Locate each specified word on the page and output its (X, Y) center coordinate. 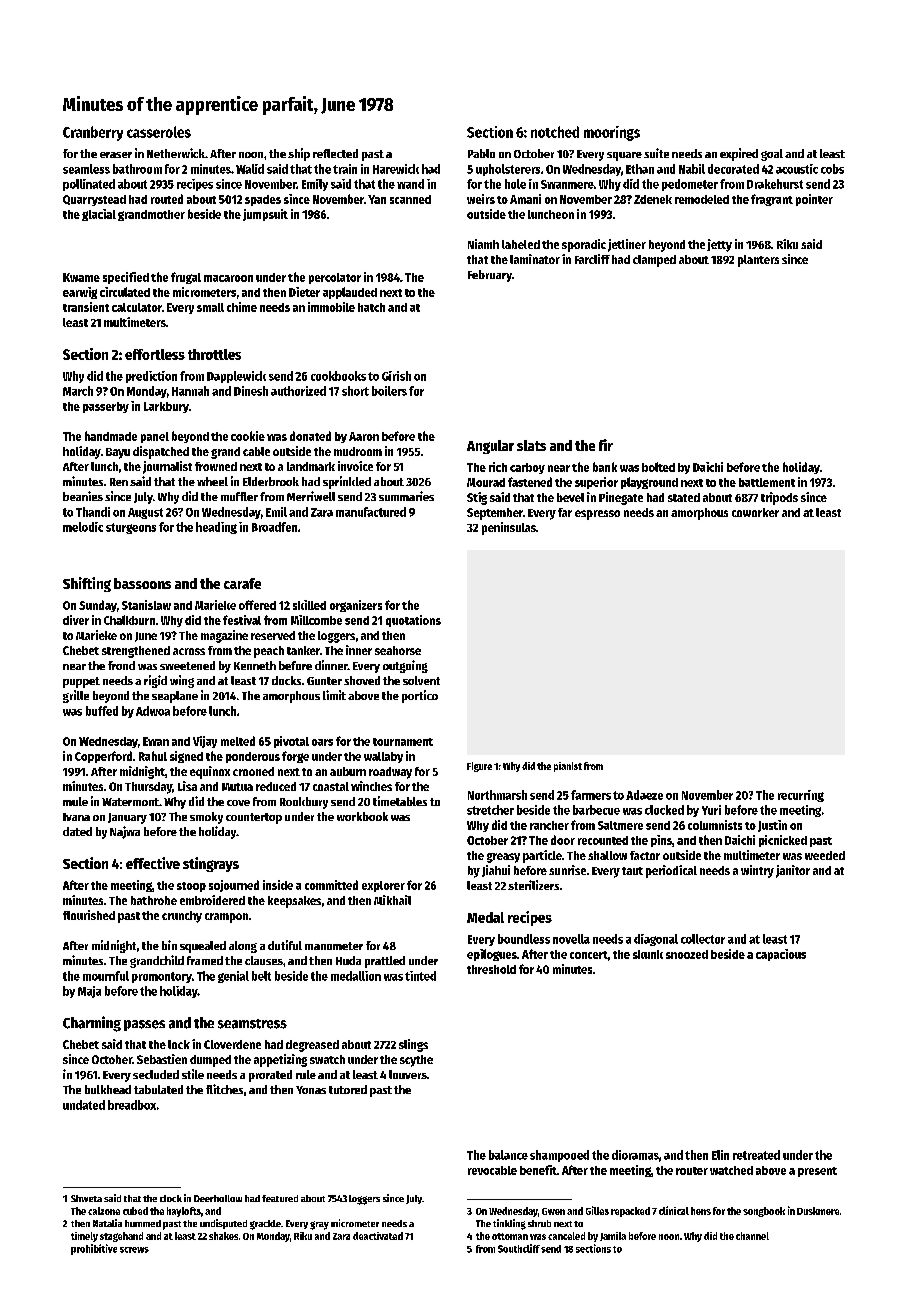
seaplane (175, 697)
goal (772, 155)
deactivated (378, 1236)
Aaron (364, 436)
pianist (568, 767)
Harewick (396, 169)
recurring (801, 796)
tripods (779, 498)
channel (752, 1236)
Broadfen (274, 527)
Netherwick (176, 153)
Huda (348, 960)
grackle (265, 1225)
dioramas (635, 1155)
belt (261, 976)
